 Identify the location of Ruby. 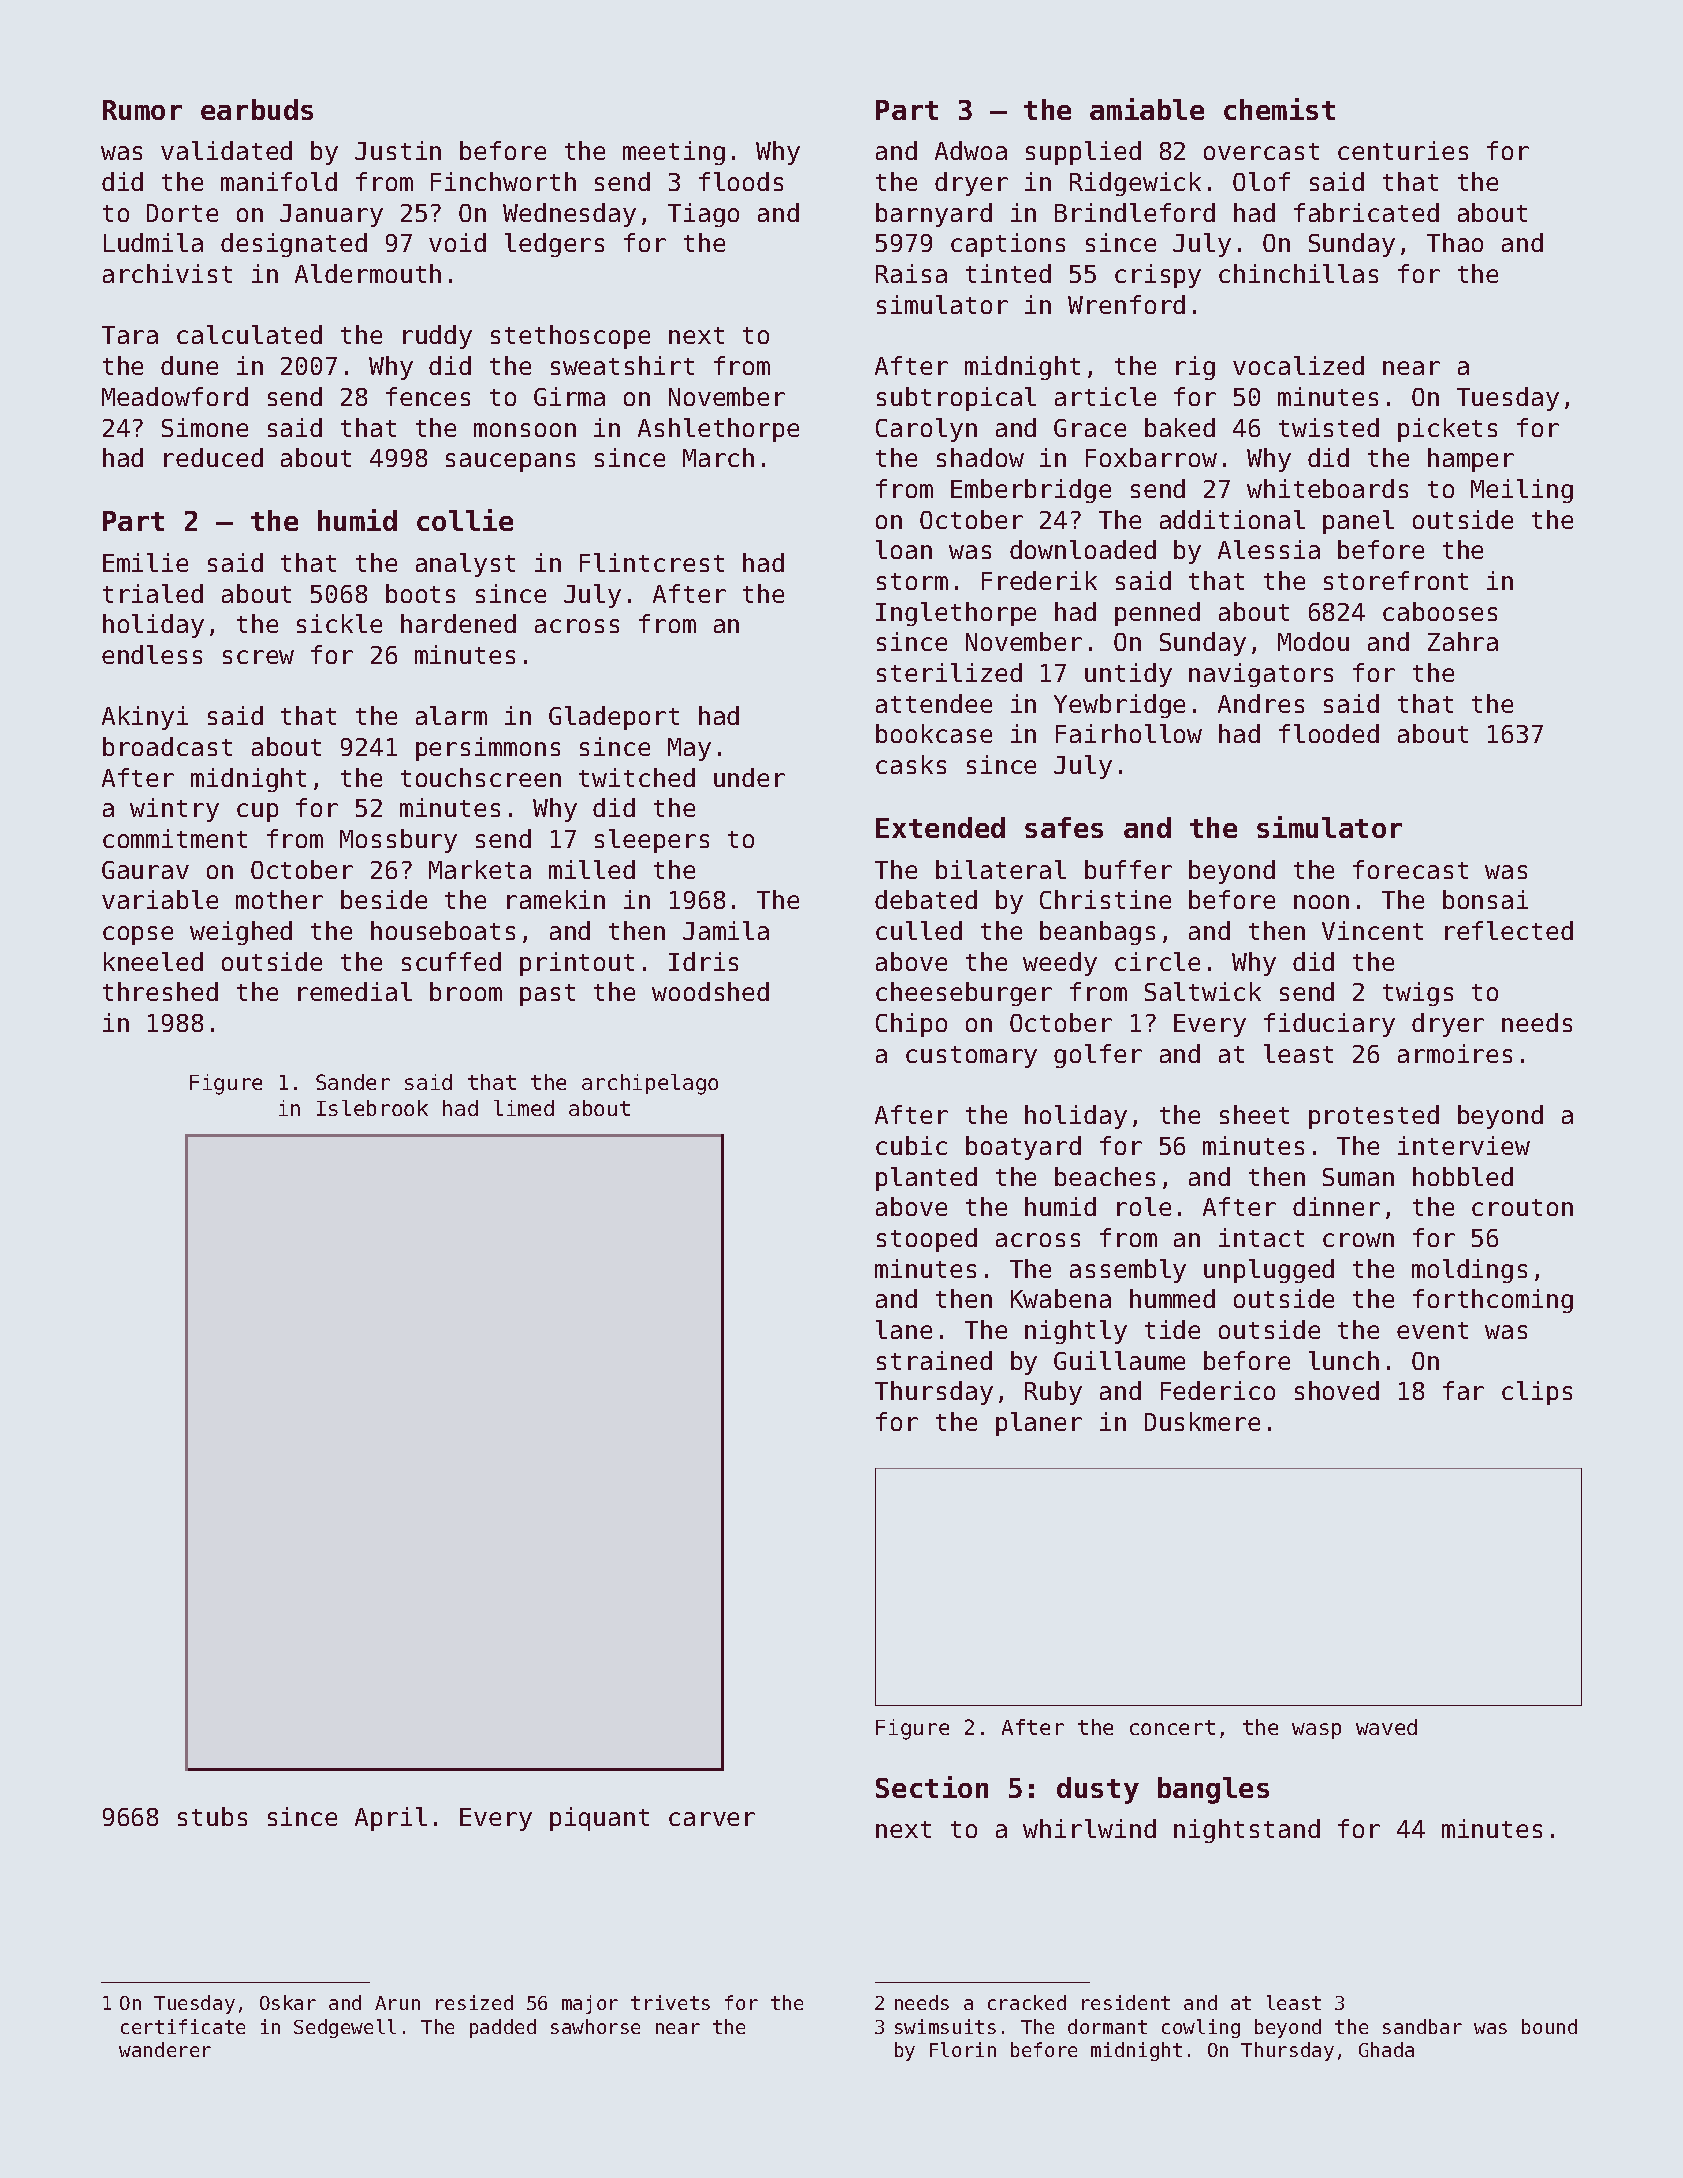
(1053, 1393).
